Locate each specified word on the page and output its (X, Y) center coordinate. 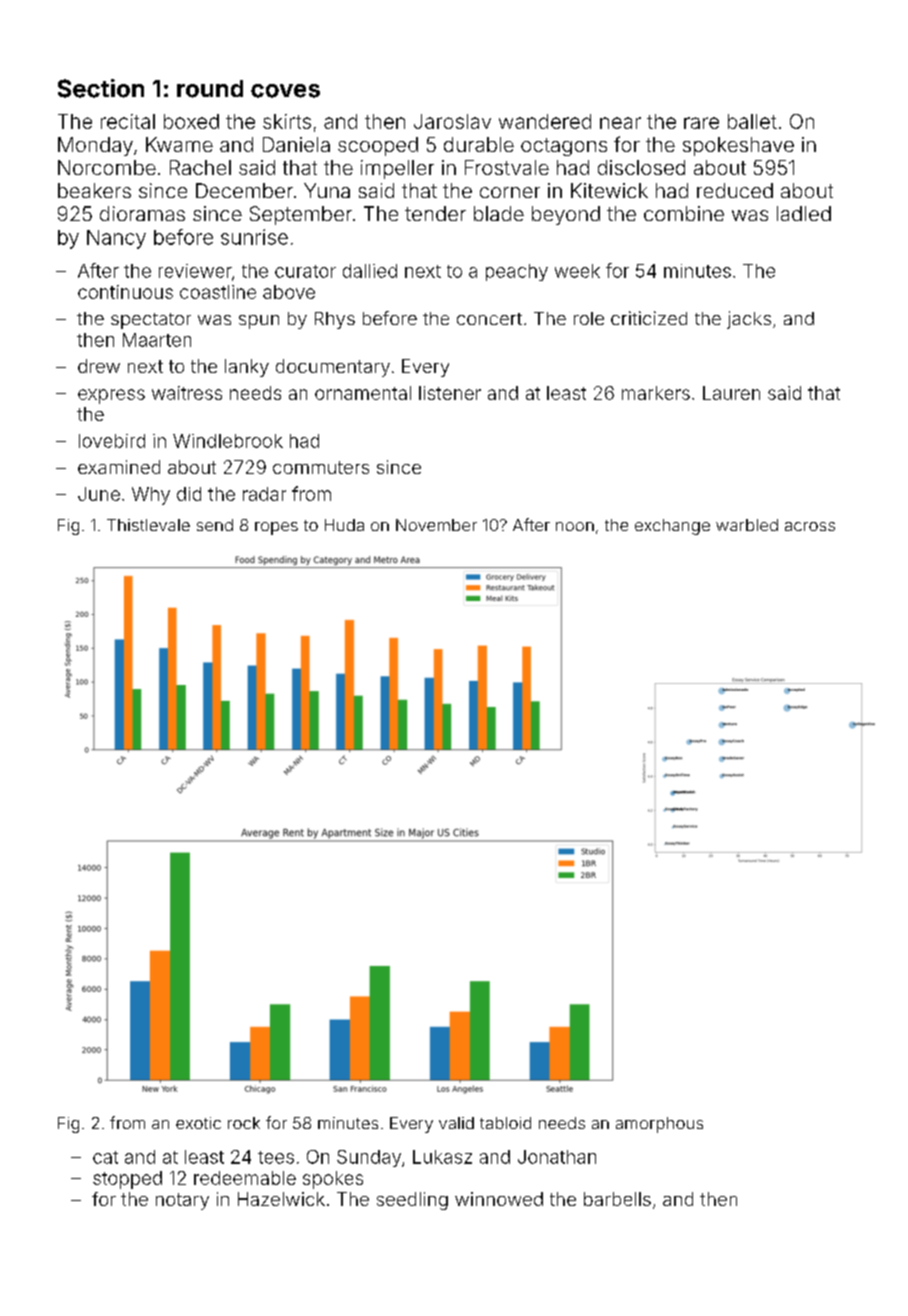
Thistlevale (148, 525)
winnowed (499, 1199)
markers (656, 393)
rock (244, 1123)
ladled (804, 213)
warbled (747, 525)
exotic (198, 1123)
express (111, 396)
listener (450, 393)
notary (182, 1201)
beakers (94, 190)
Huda (344, 525)
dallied (370, 271)
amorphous (659, 1125)
